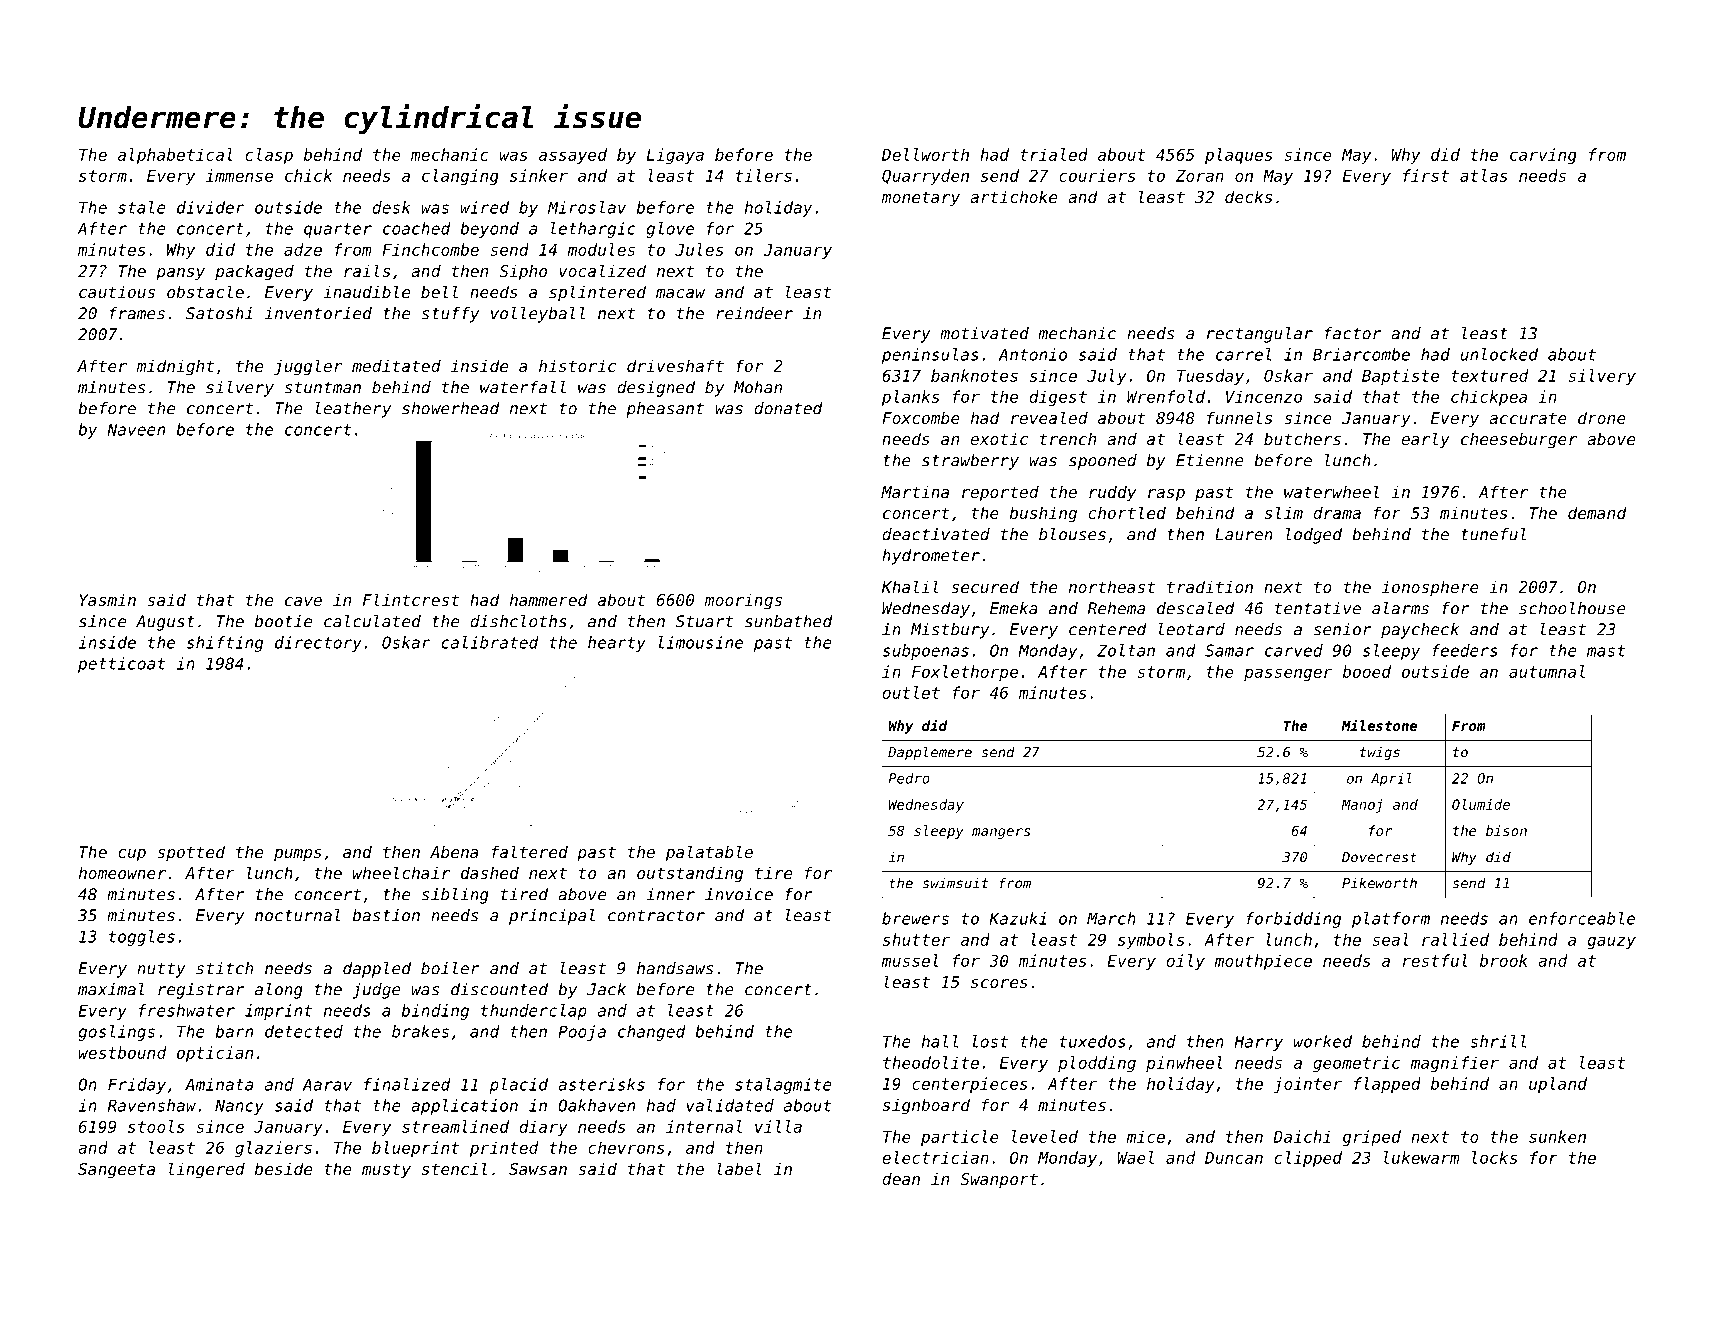 The width and height of the page is (1718, 1327). Describe the element at coordinates (1426, 440) in the page. I see `early` at that location.
